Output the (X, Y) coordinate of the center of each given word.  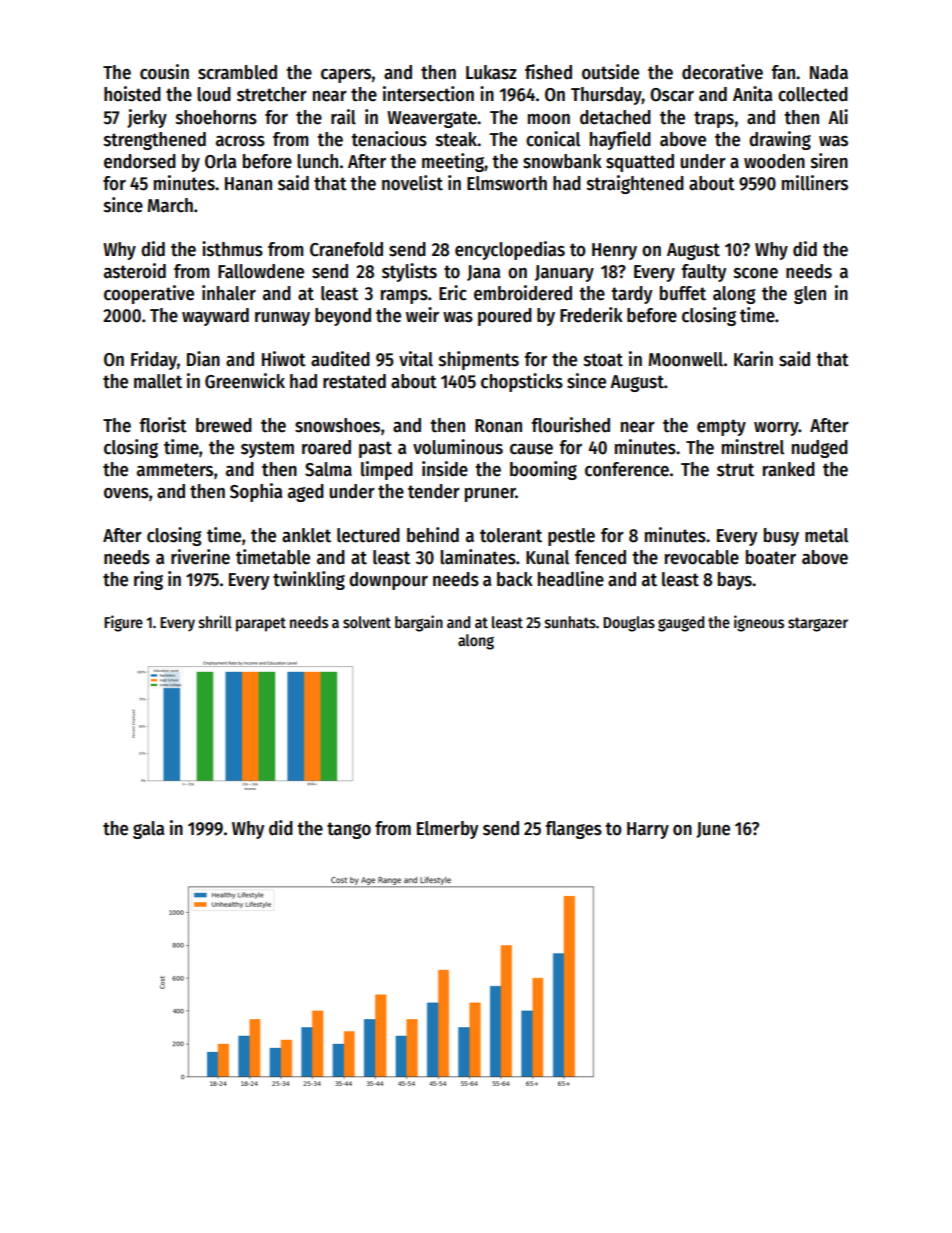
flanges (573, 830)
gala (148, 830)
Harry (648, 830)
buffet (683, 293)
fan (783, 72)
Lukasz (491, 72)
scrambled (237, 72)
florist (163, 425)
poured (505, 317)
